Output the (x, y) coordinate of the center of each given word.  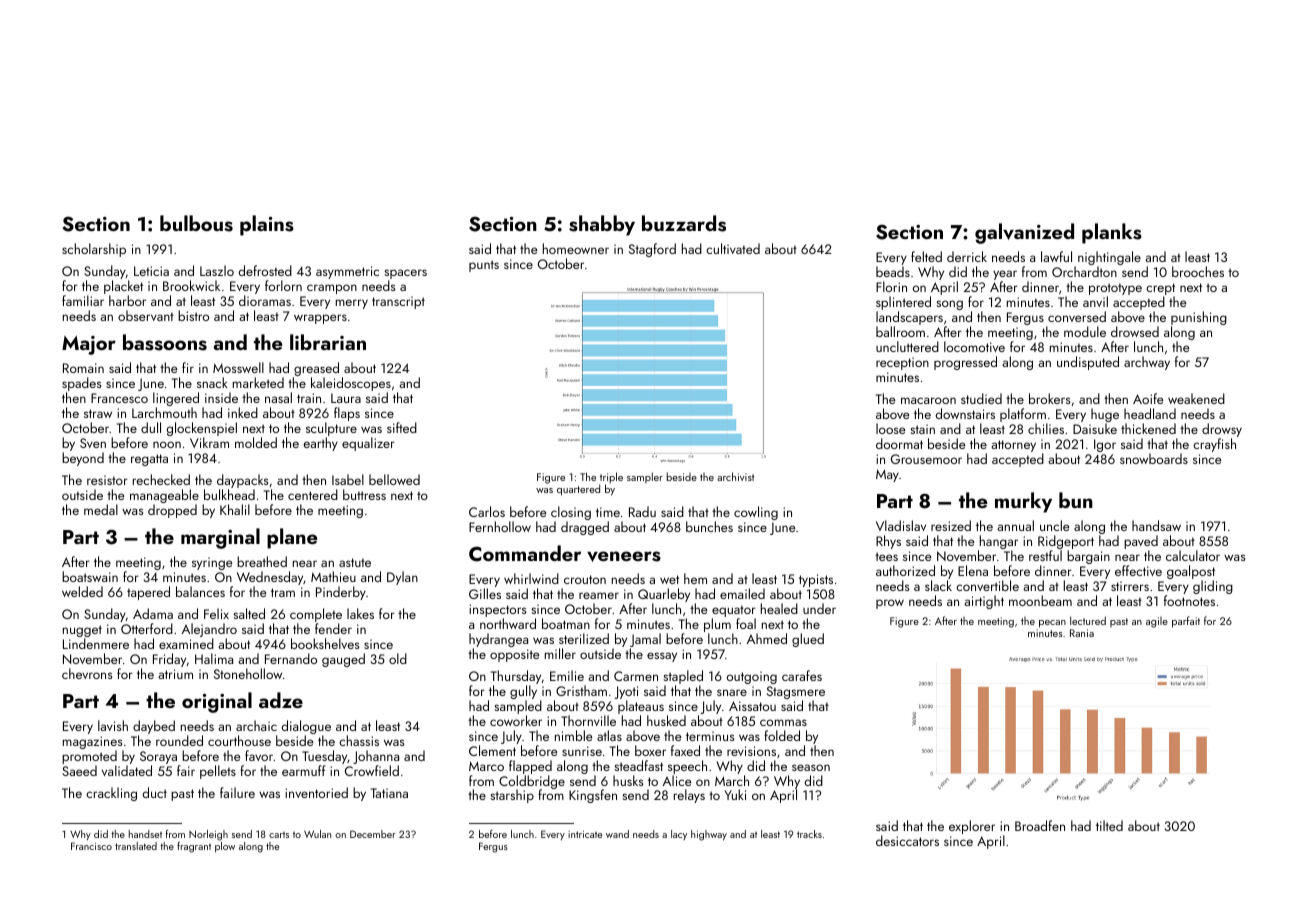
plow (225, 847)
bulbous (196, 223)
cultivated (733, 248)
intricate (585, 834)
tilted (1109, 825)
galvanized (1024, 233)
